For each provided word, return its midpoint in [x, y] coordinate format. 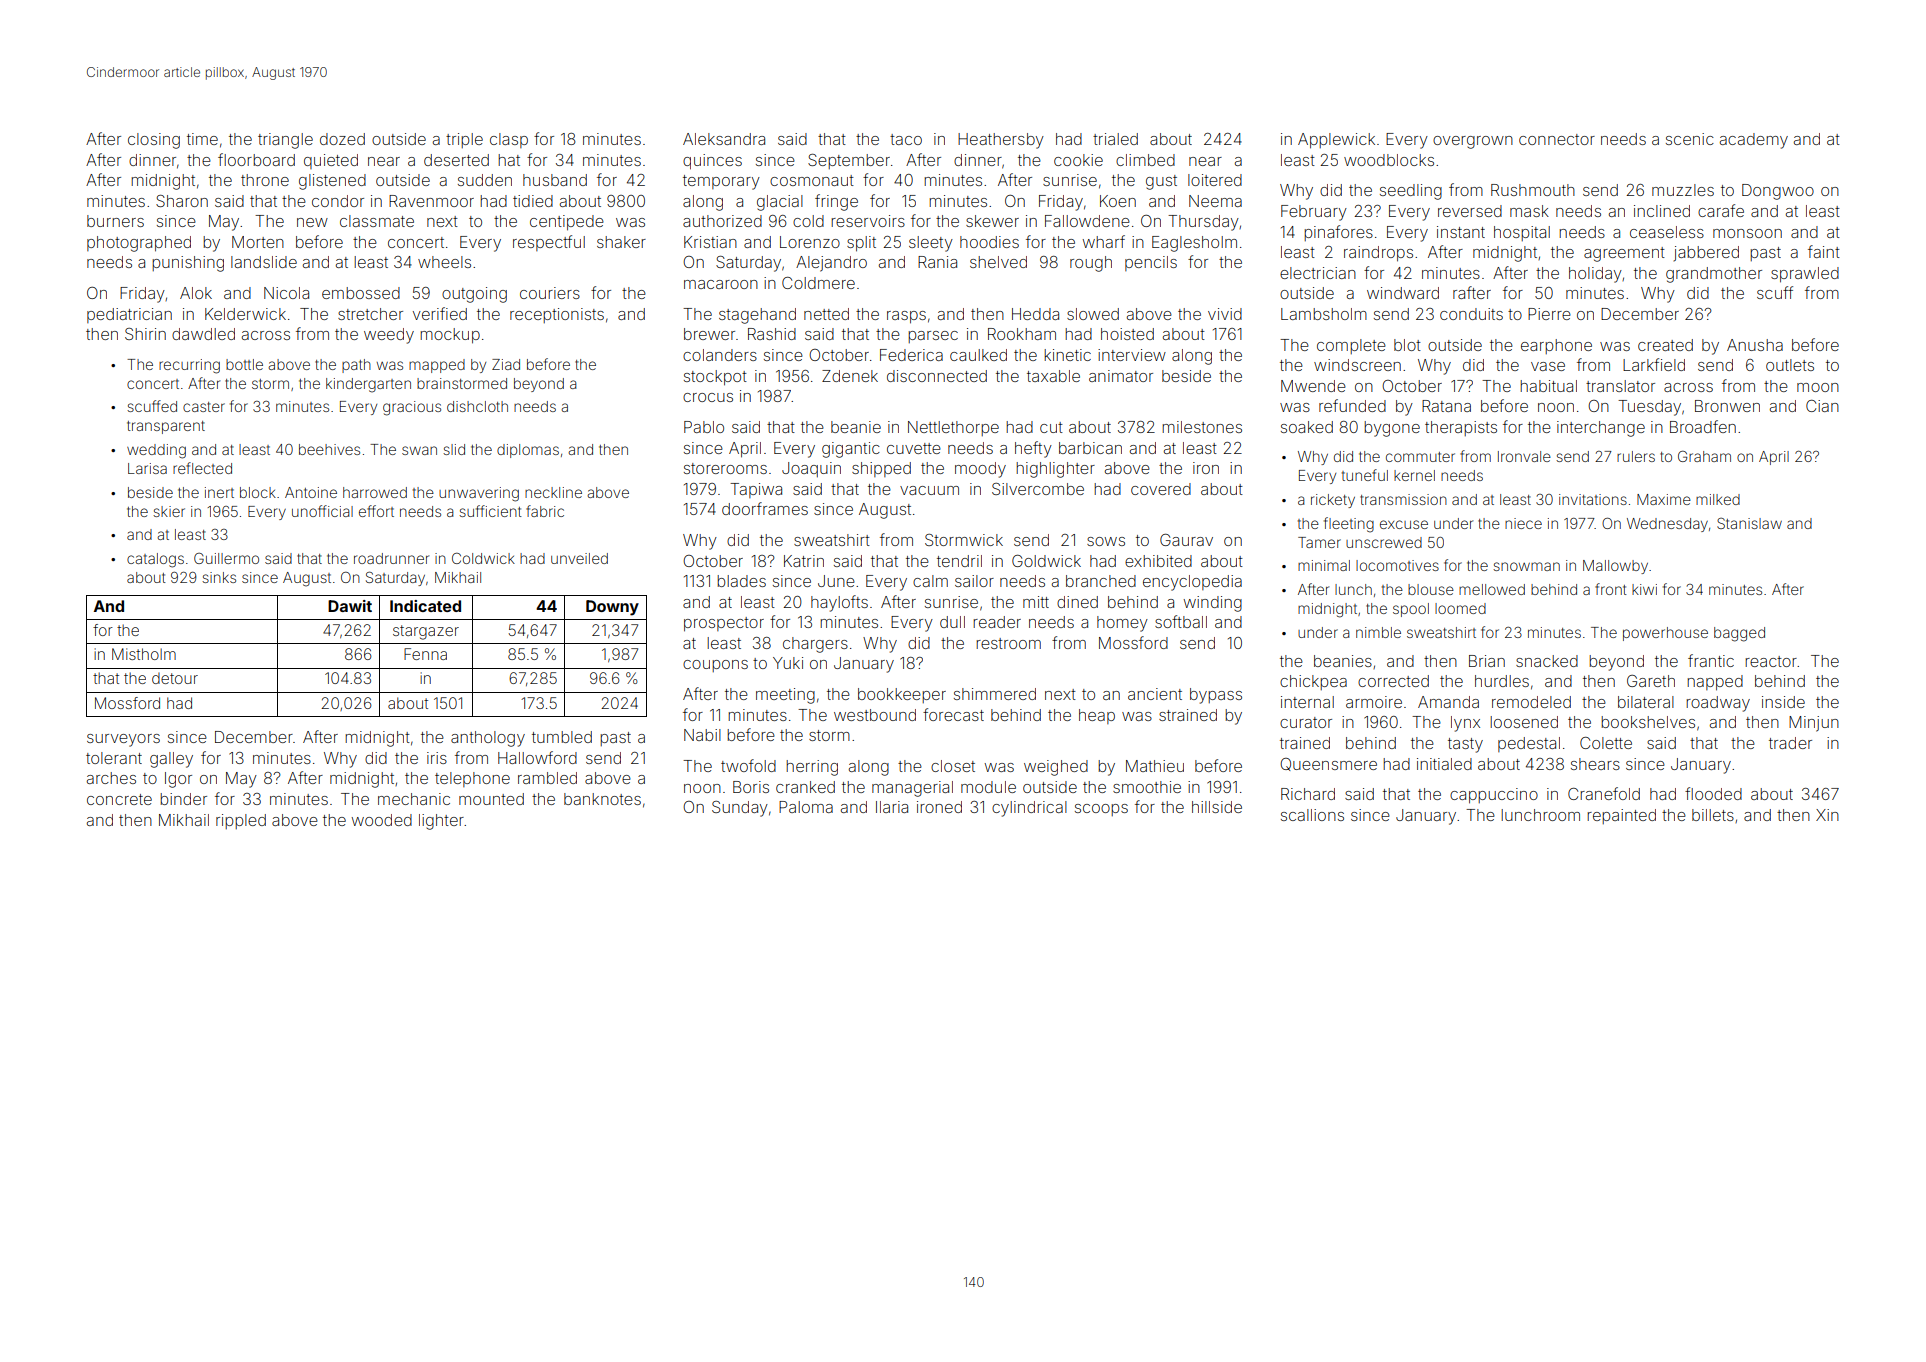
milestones [1202, 427]
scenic [1690, 139]
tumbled [562, 737]
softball [1181, 621]
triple [464, 140]
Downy [612, 608]
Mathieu [1155, 766]
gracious [412, 408]
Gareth [1651, 681]
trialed [1115, 139]
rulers [1636, 456]
